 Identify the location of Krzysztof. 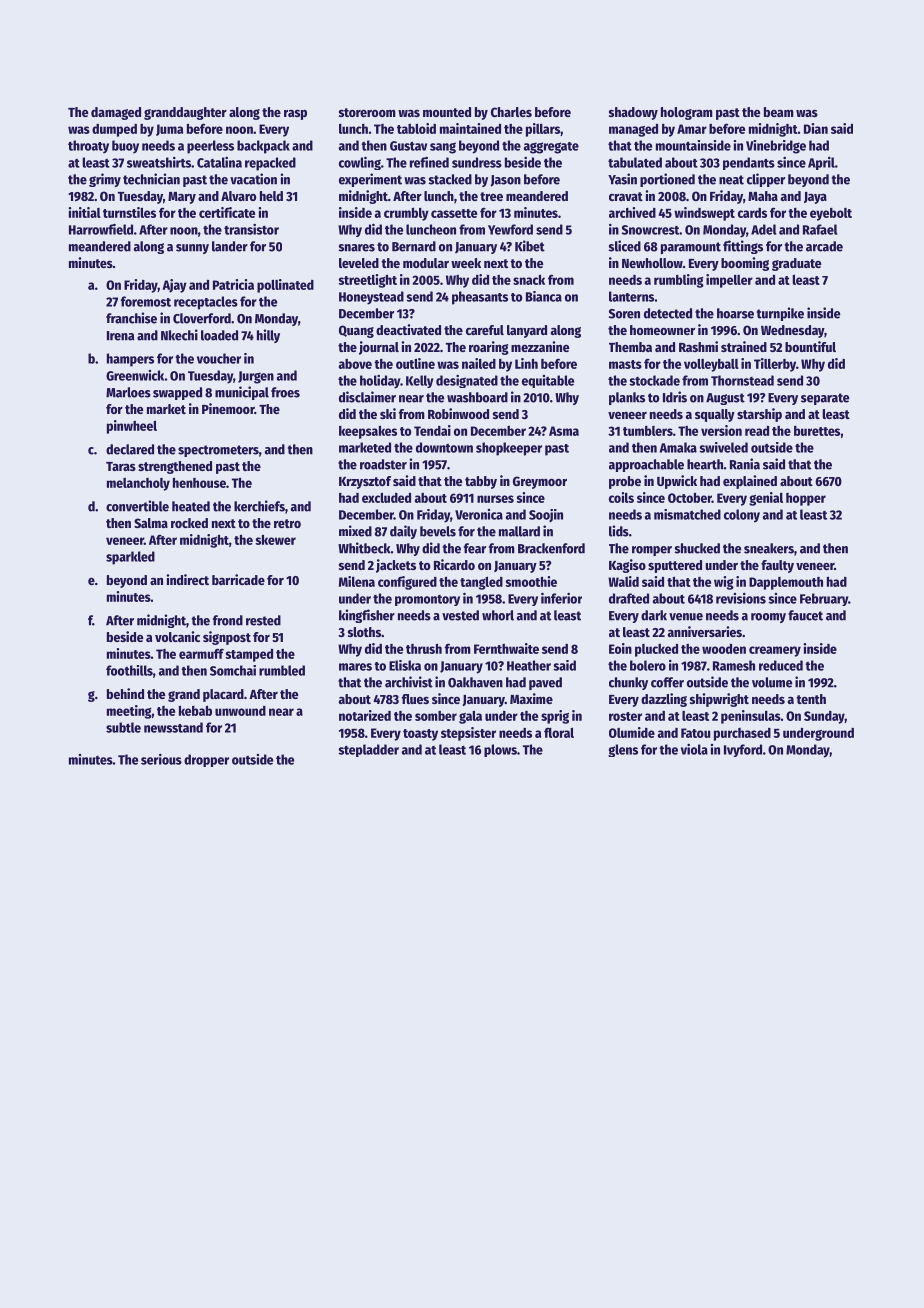
(365, 482).
